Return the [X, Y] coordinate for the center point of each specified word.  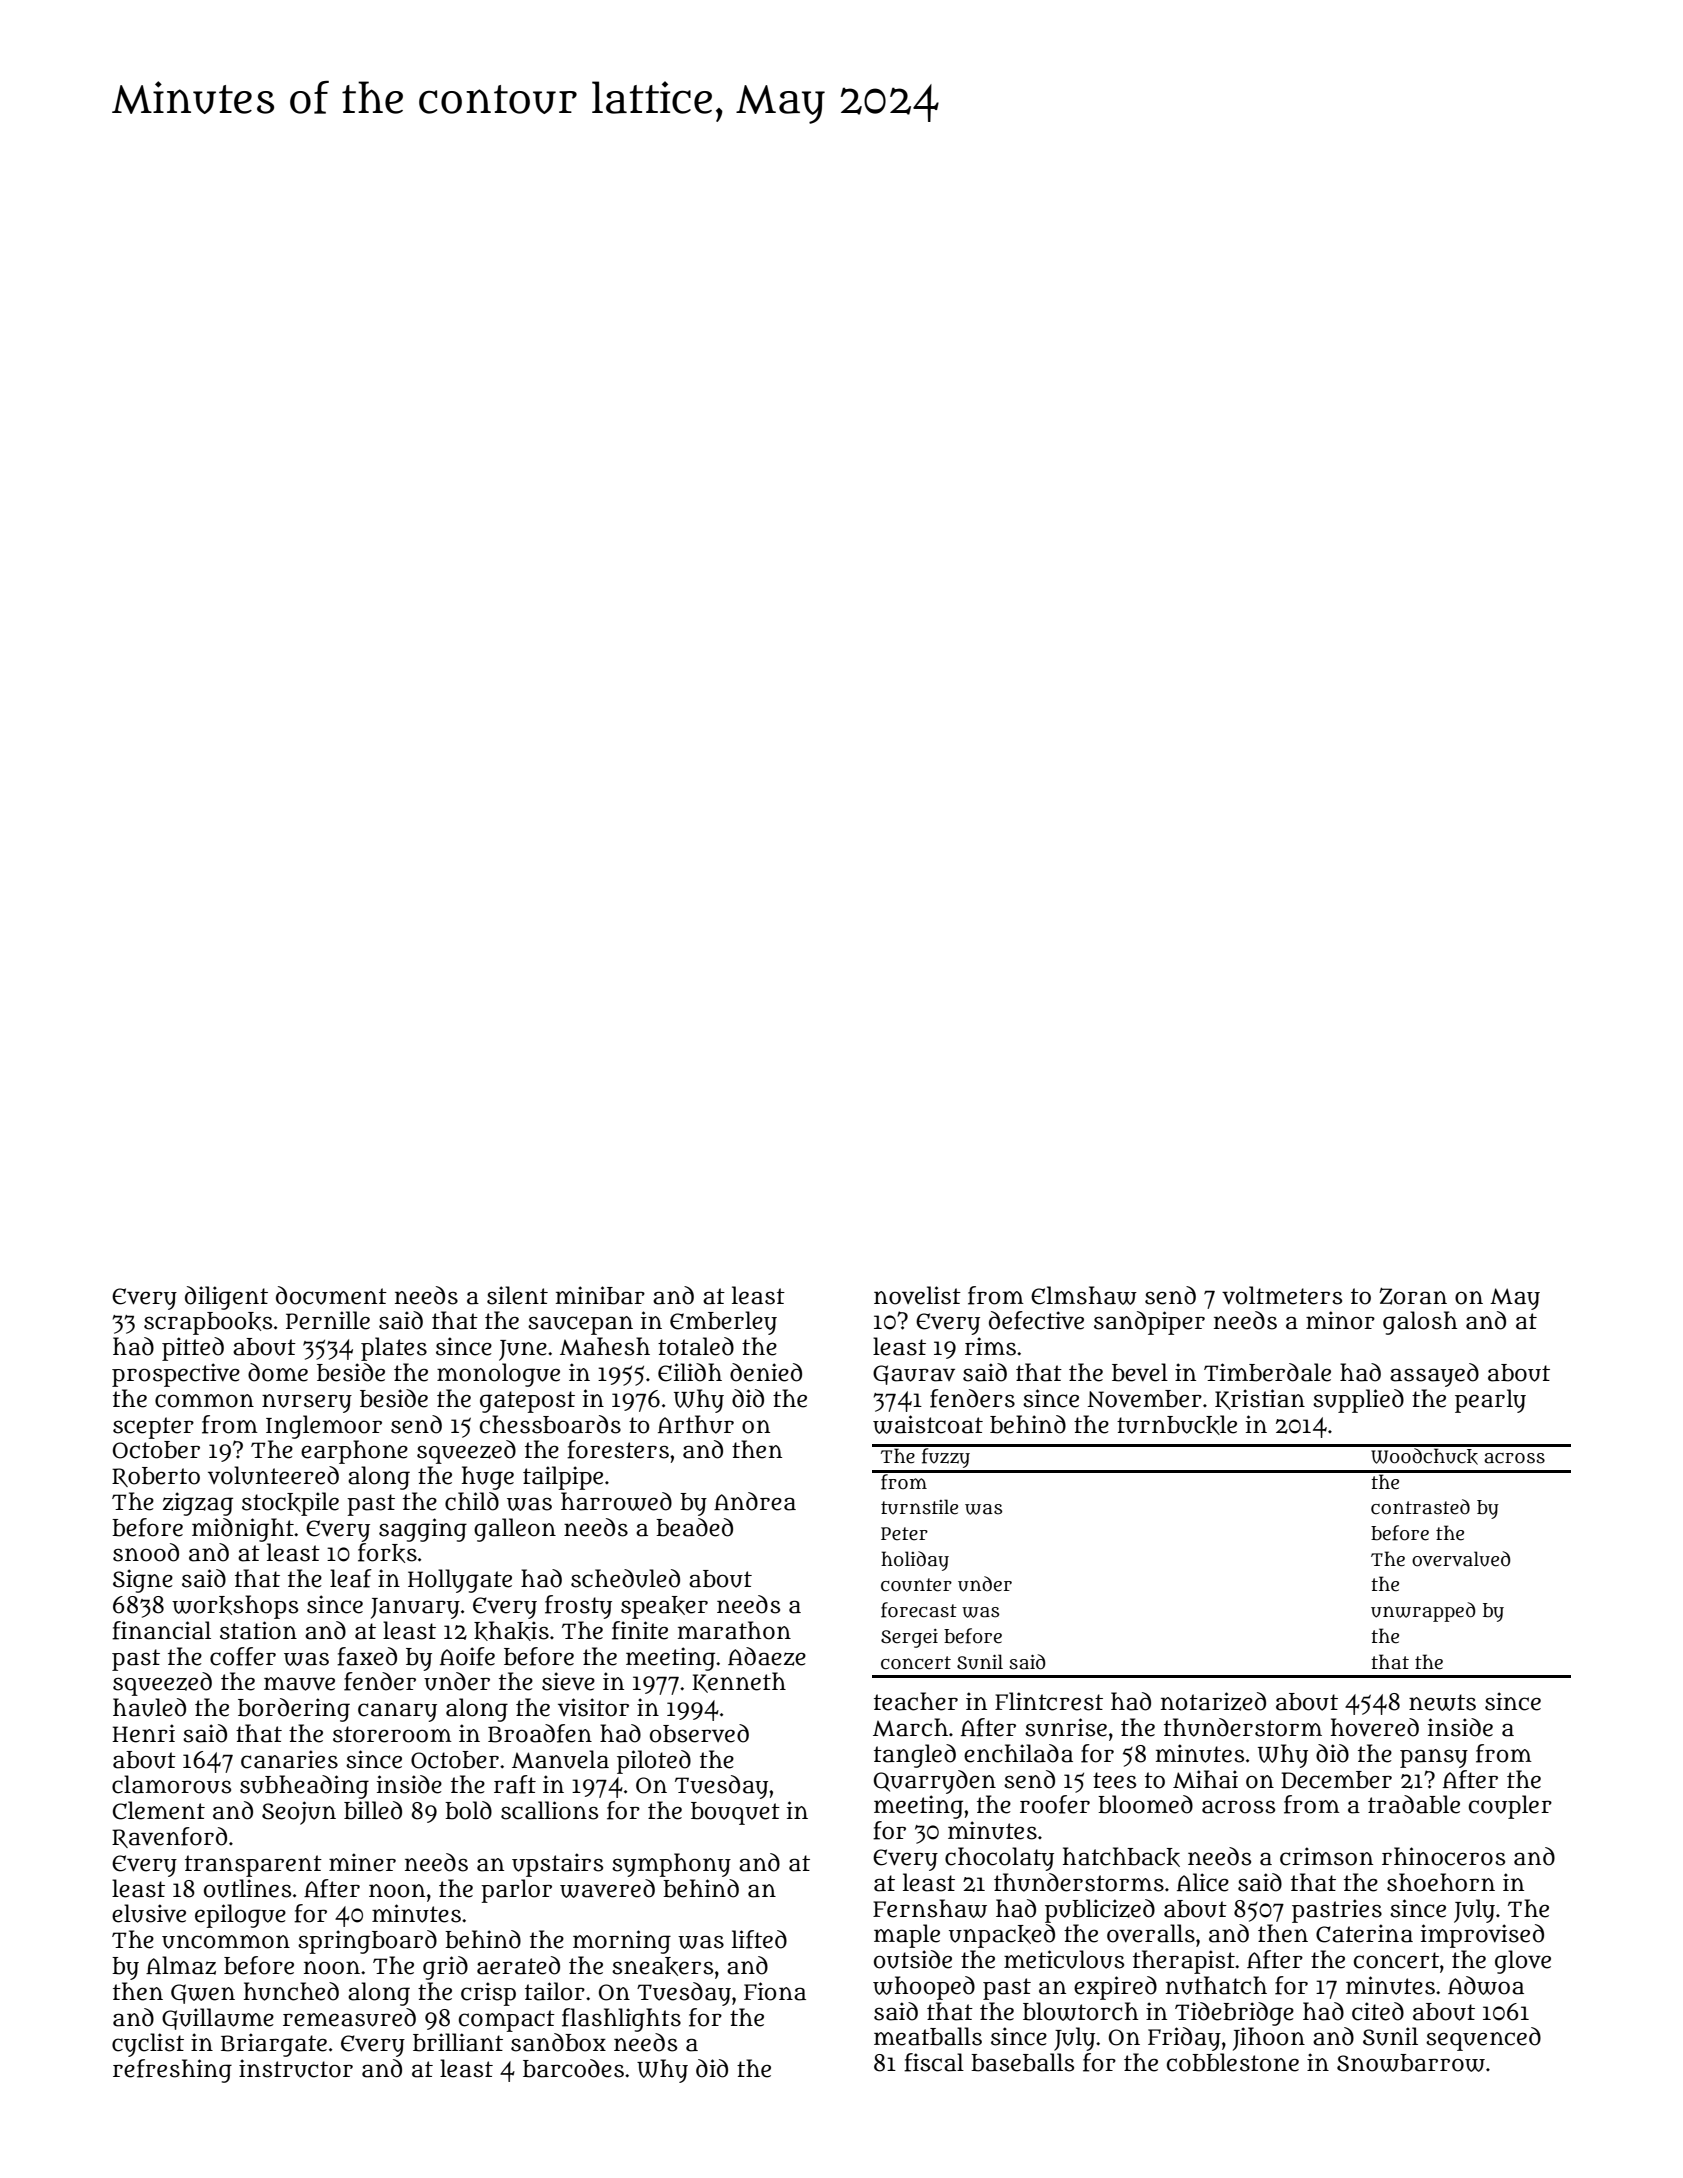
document [331, 1295]
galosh [1420, 1323]
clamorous [171, 1784]
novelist [917, 1295]
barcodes [573, 2068]
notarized [1213, 1701]
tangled [915, 1756]
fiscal [934, 2062]
